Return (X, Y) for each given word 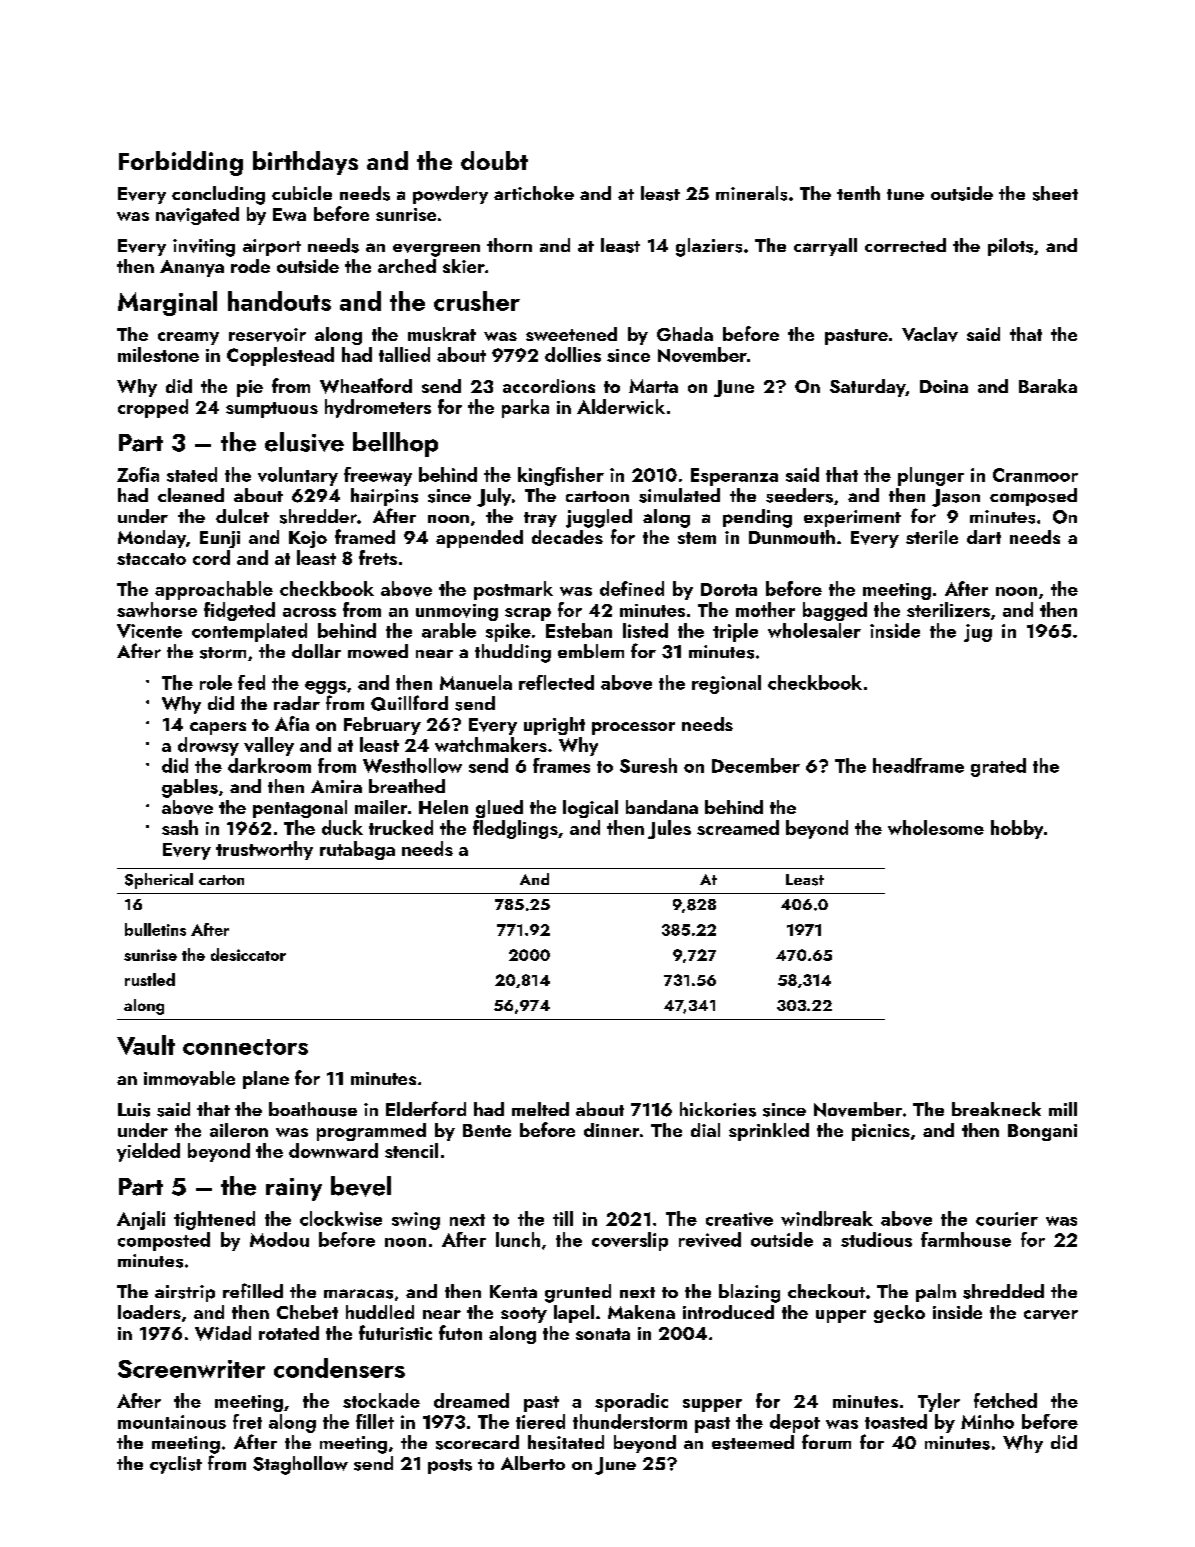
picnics (881, 1132)
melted (540, 1109)
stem (697, 538)
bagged (835, 611)
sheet (1055, 193)
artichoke (534, 193)
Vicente (149, 631)
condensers (339, 1368)
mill (1063, 1109)
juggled (599, 518)
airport (272, 247)
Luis (134, 1110)
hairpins (384, 497)
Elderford (426, 1108)
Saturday (868, 388)
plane (266, 1080)
